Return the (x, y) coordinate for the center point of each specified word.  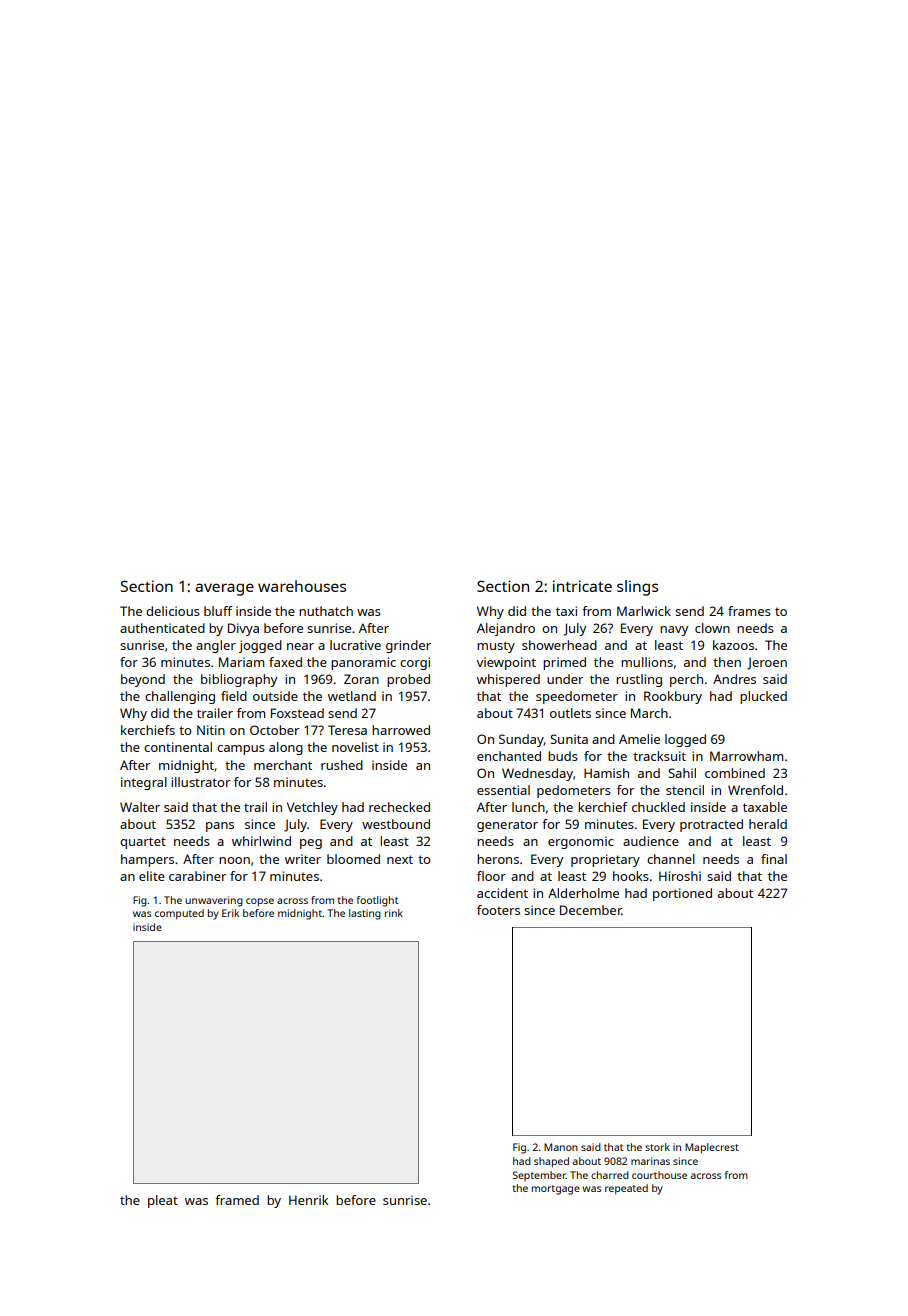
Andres (734, 679)
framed (237, 1200)
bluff (218, 611)
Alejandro (506, 629)
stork (657, 1147)
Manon (561, 1147)
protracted (711, 825)
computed (179, 914)
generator (507, 826)
